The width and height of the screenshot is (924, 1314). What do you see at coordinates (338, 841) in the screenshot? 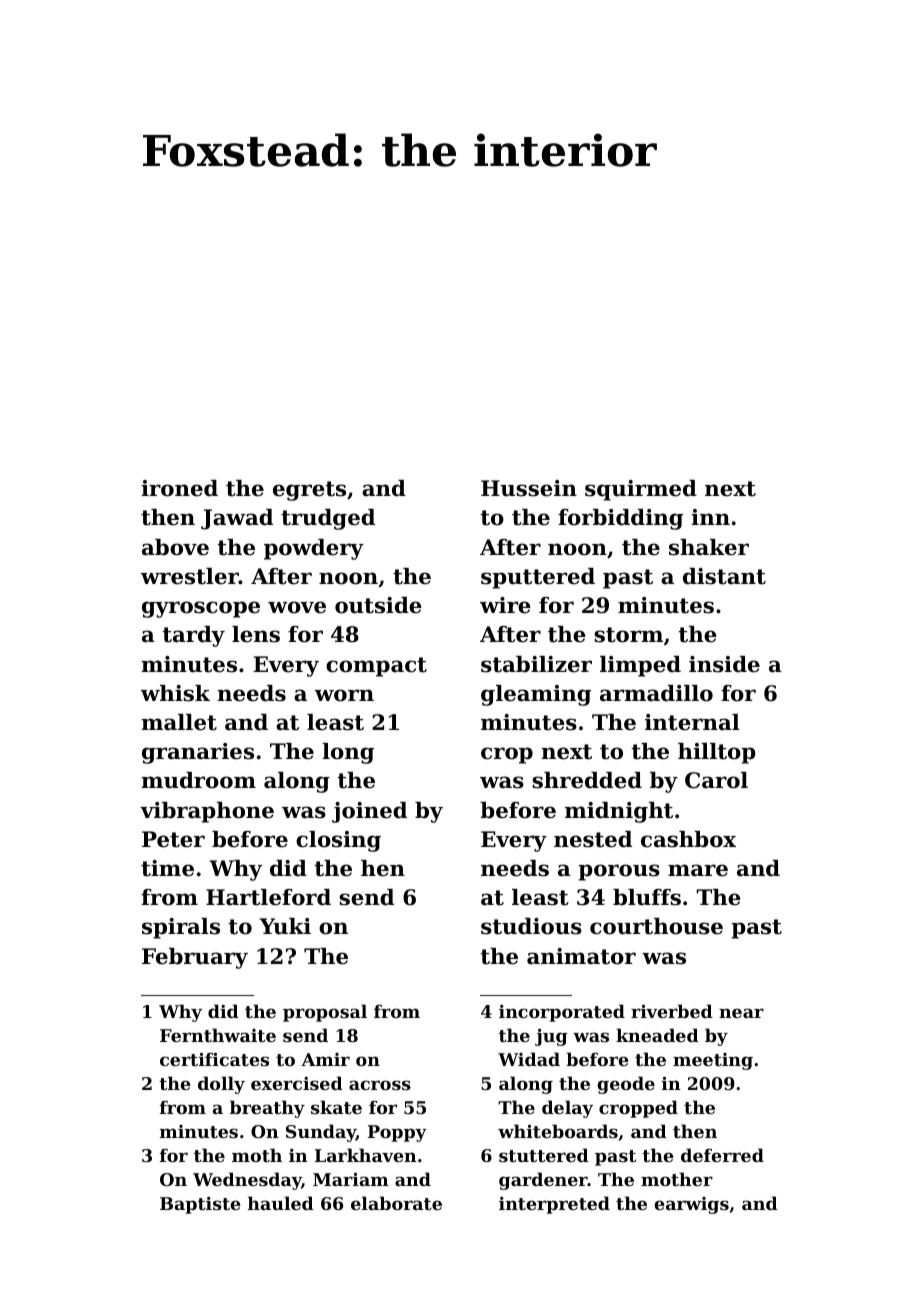
I see `closing` at bounding box center [338, 841].
